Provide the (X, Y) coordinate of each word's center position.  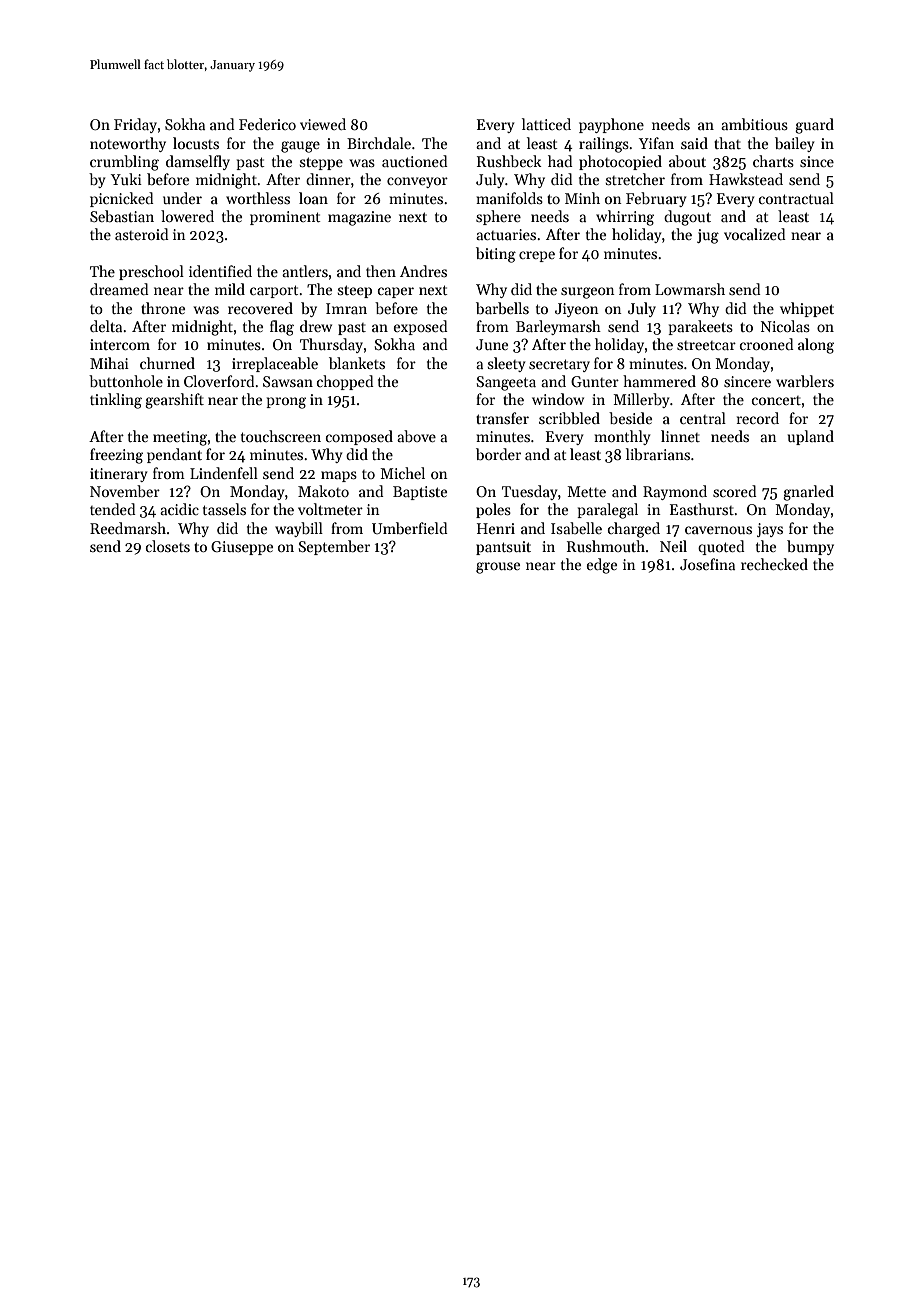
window (558, 399)
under (182, 198)
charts (773, 161)
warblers (805, 381)
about (687, 161)
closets (168, 546)
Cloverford (219, 381)
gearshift (174, 401)
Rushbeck (509, 161)
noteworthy (128, 144)
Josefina (707, 564)
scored (735, 491)
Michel (402, 473)
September (334, 547)
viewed (323, 124)
